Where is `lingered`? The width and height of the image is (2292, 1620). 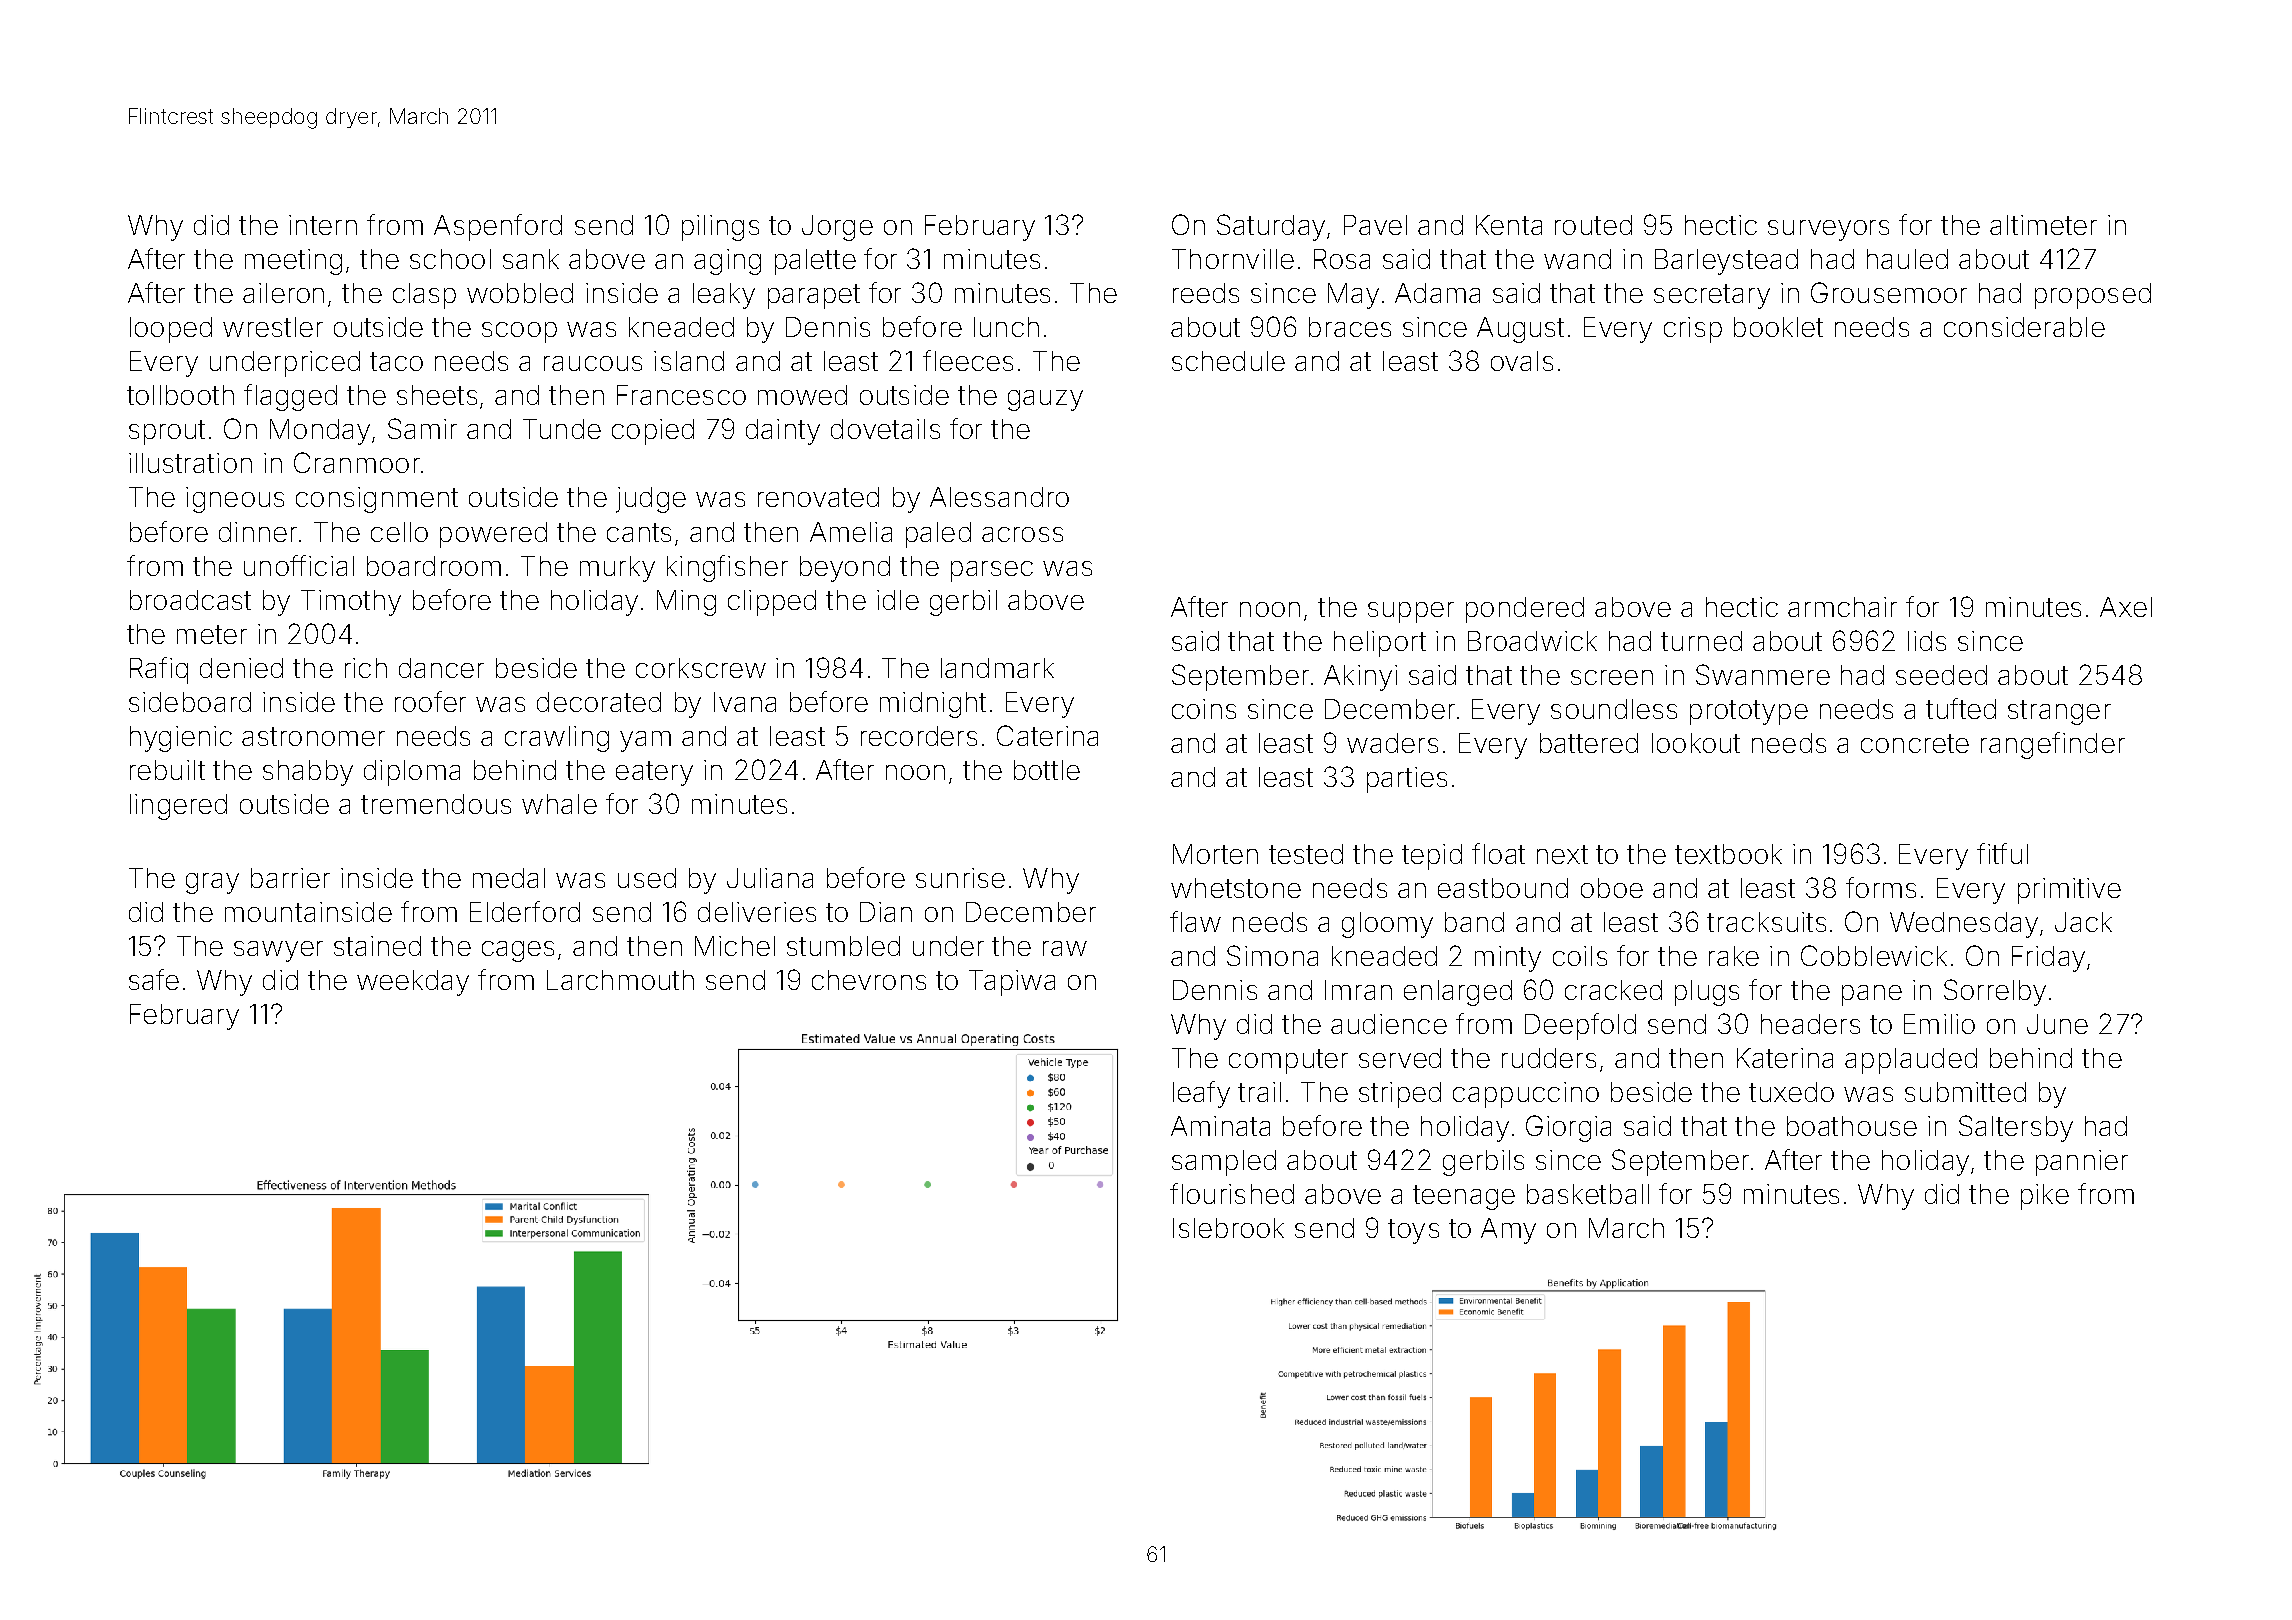
lingered is located at coordinates (178, 807).
